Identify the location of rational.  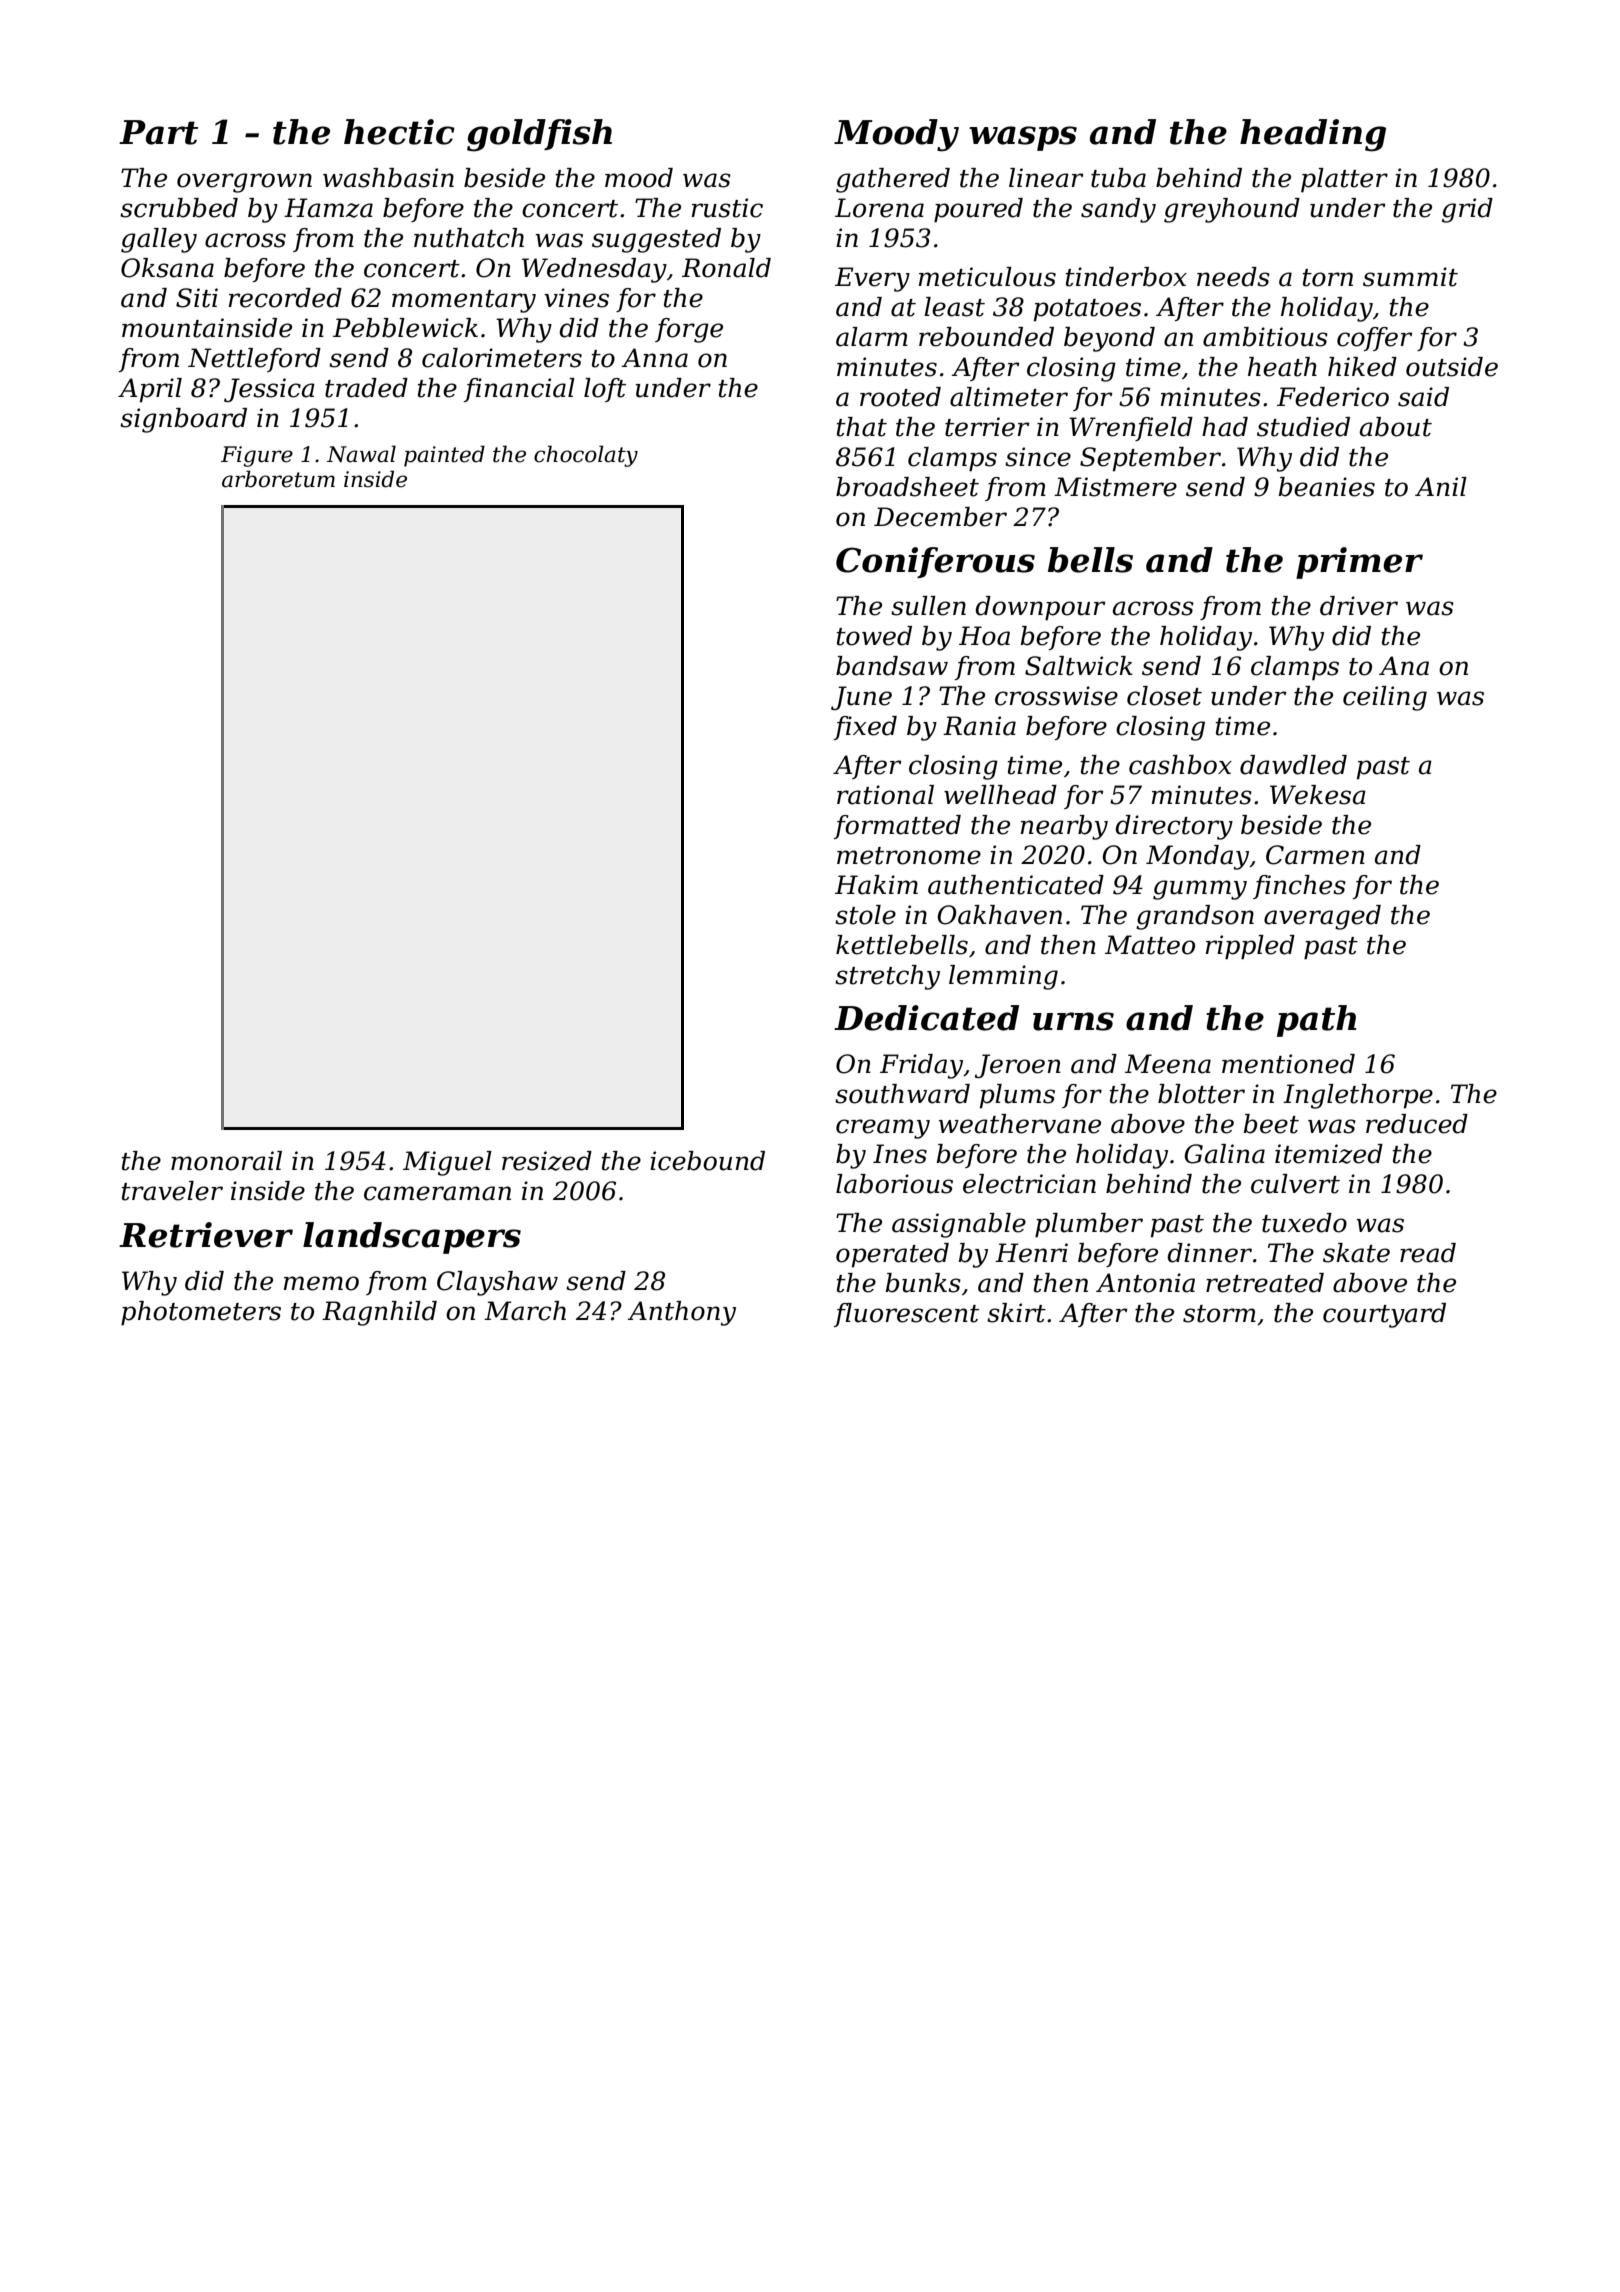
(885, 795).
